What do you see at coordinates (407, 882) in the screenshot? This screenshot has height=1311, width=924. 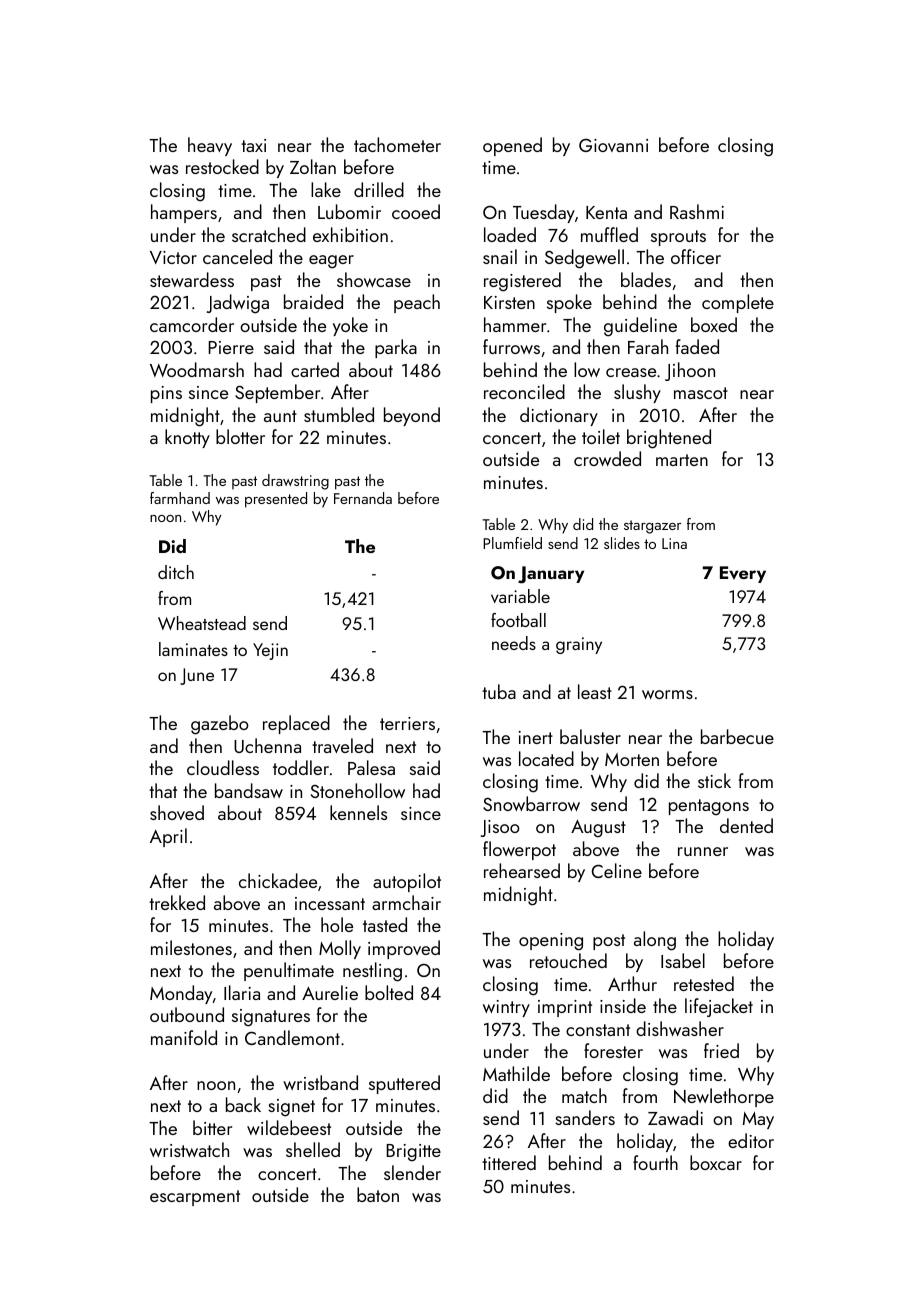 I see `autopilot` at bounding box center [407, 882].
